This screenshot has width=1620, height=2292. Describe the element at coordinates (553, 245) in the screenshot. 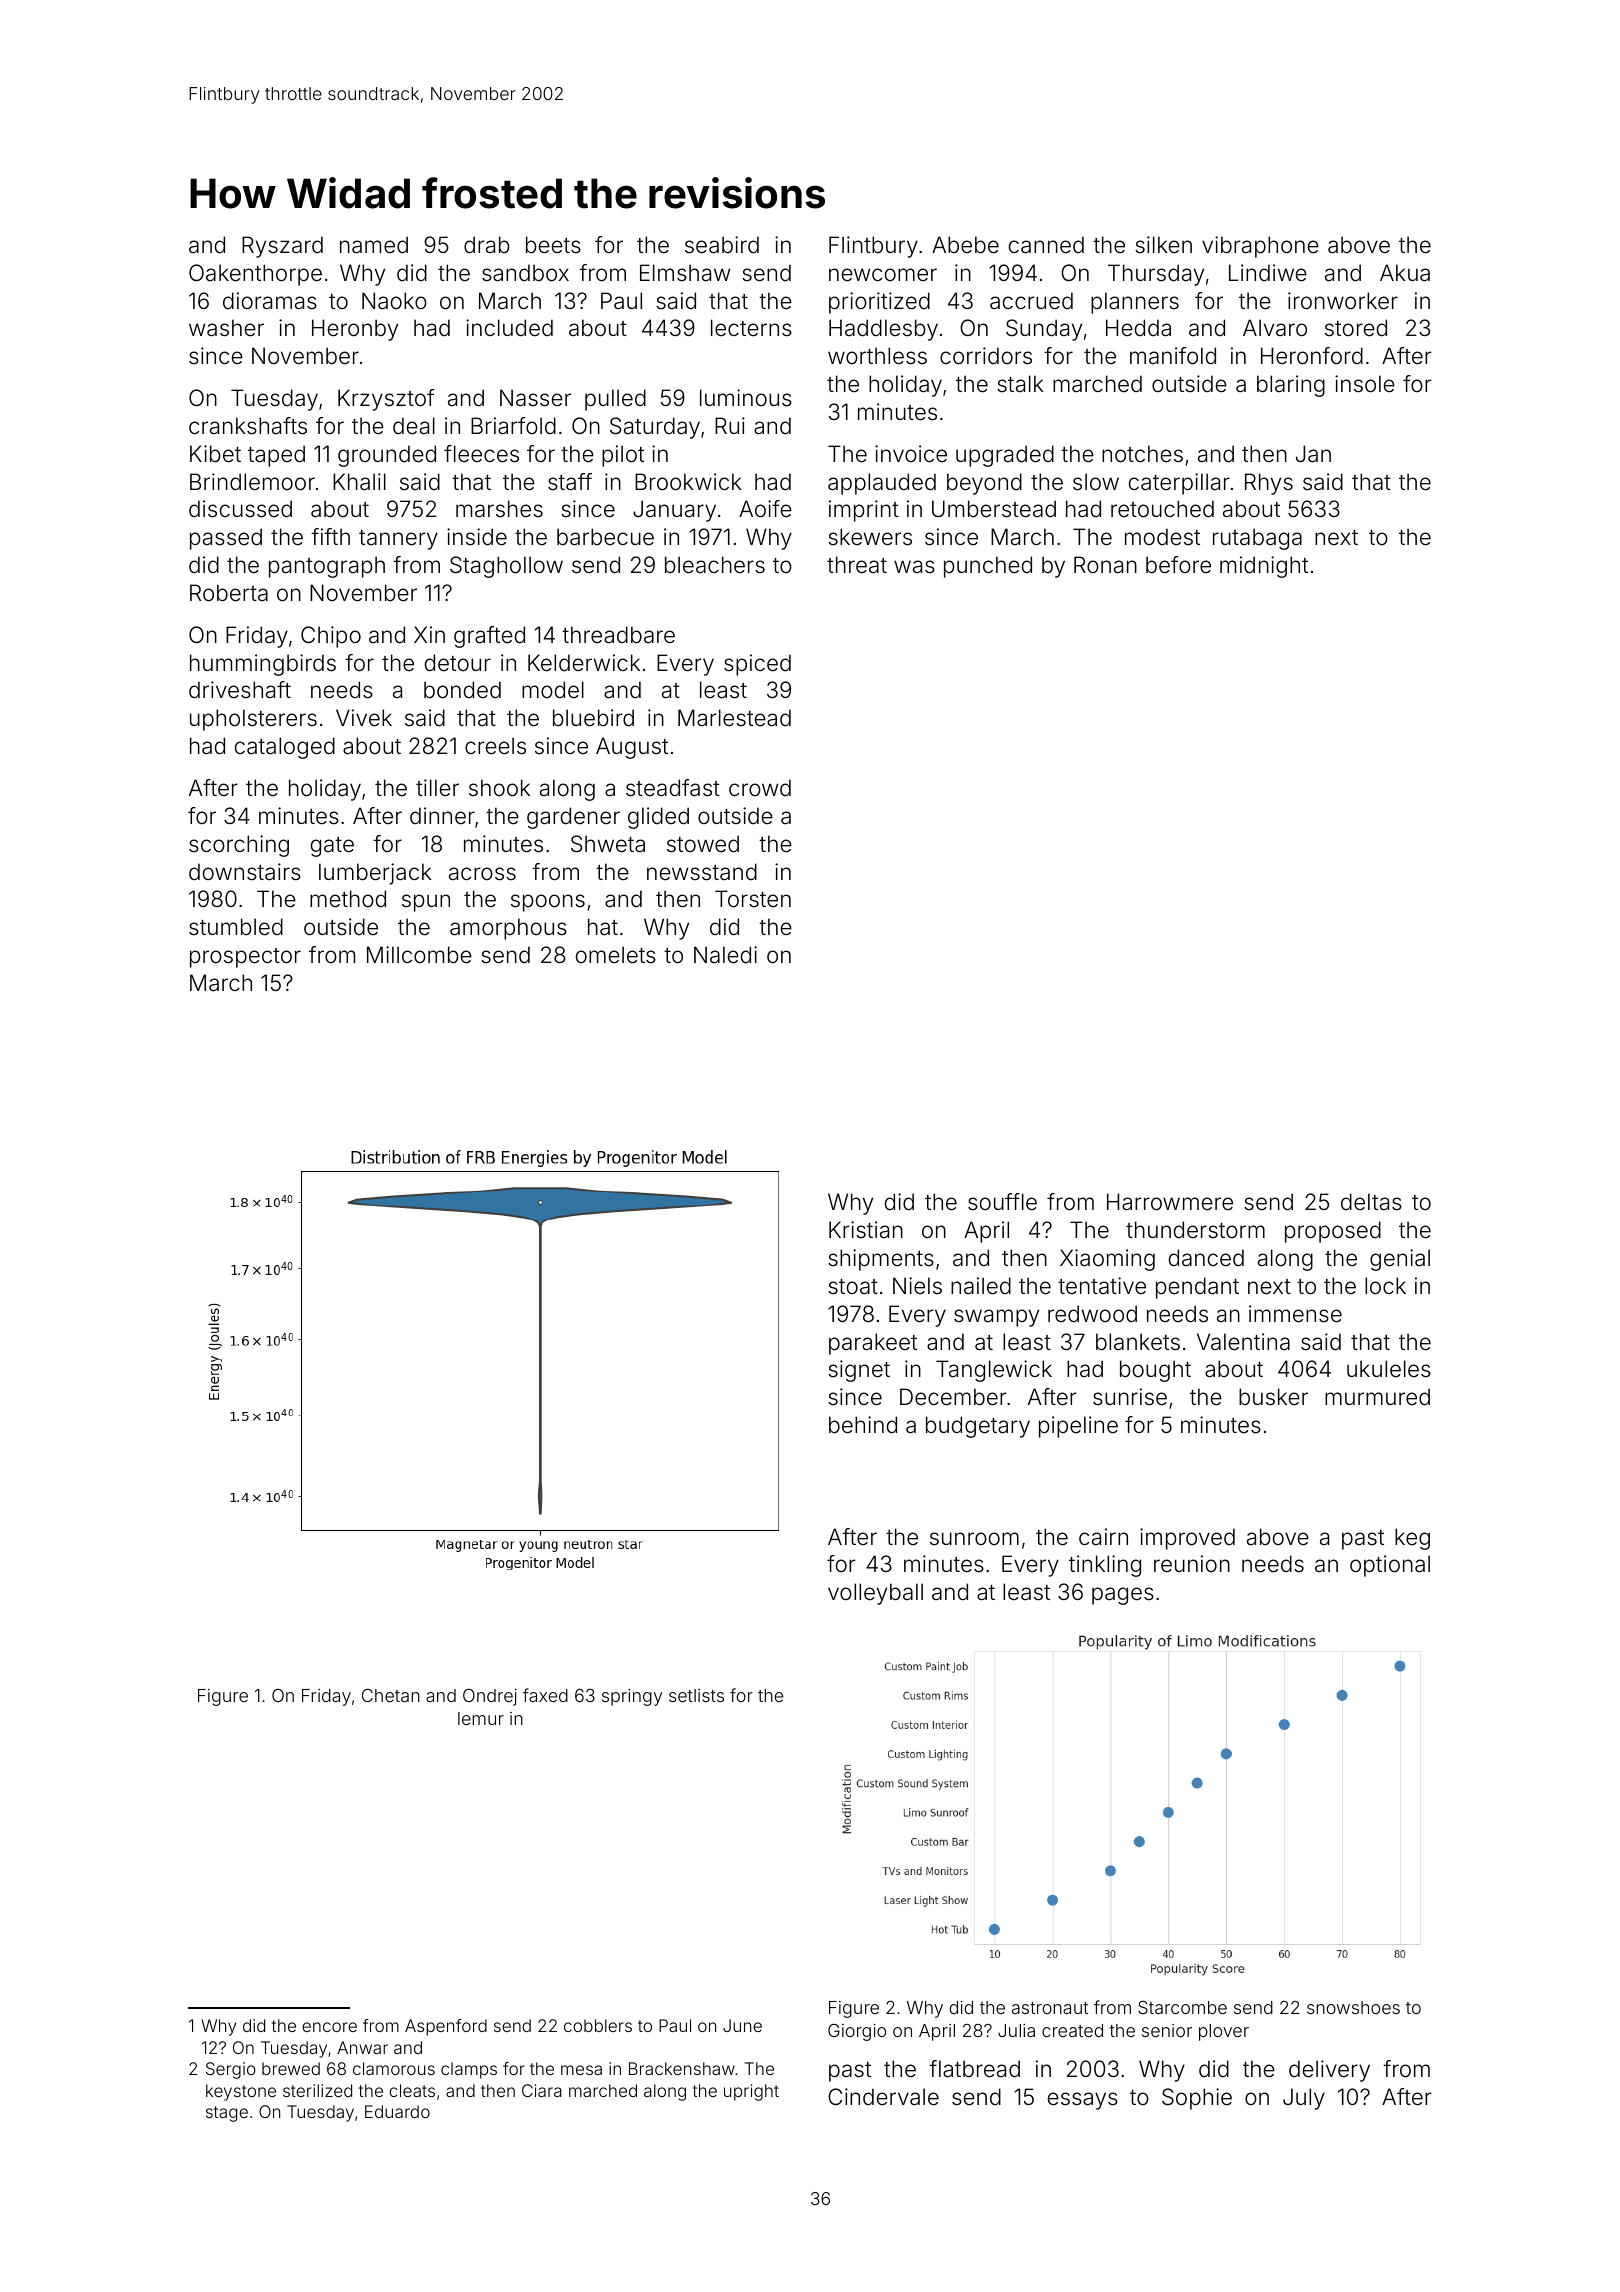

I see `beets` at that location.
